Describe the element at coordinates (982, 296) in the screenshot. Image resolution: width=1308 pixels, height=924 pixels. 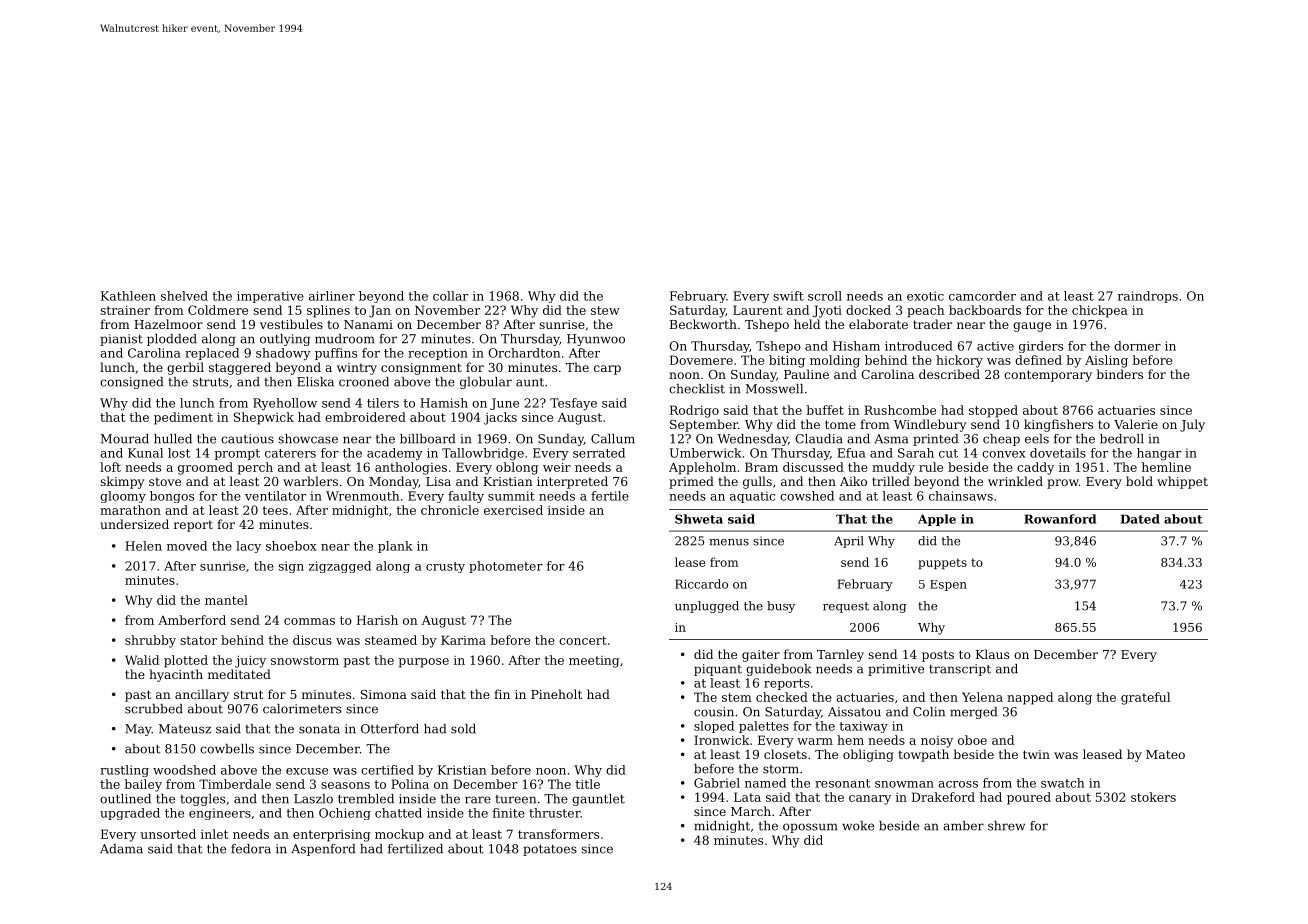
I see `camcorder` at that location.
